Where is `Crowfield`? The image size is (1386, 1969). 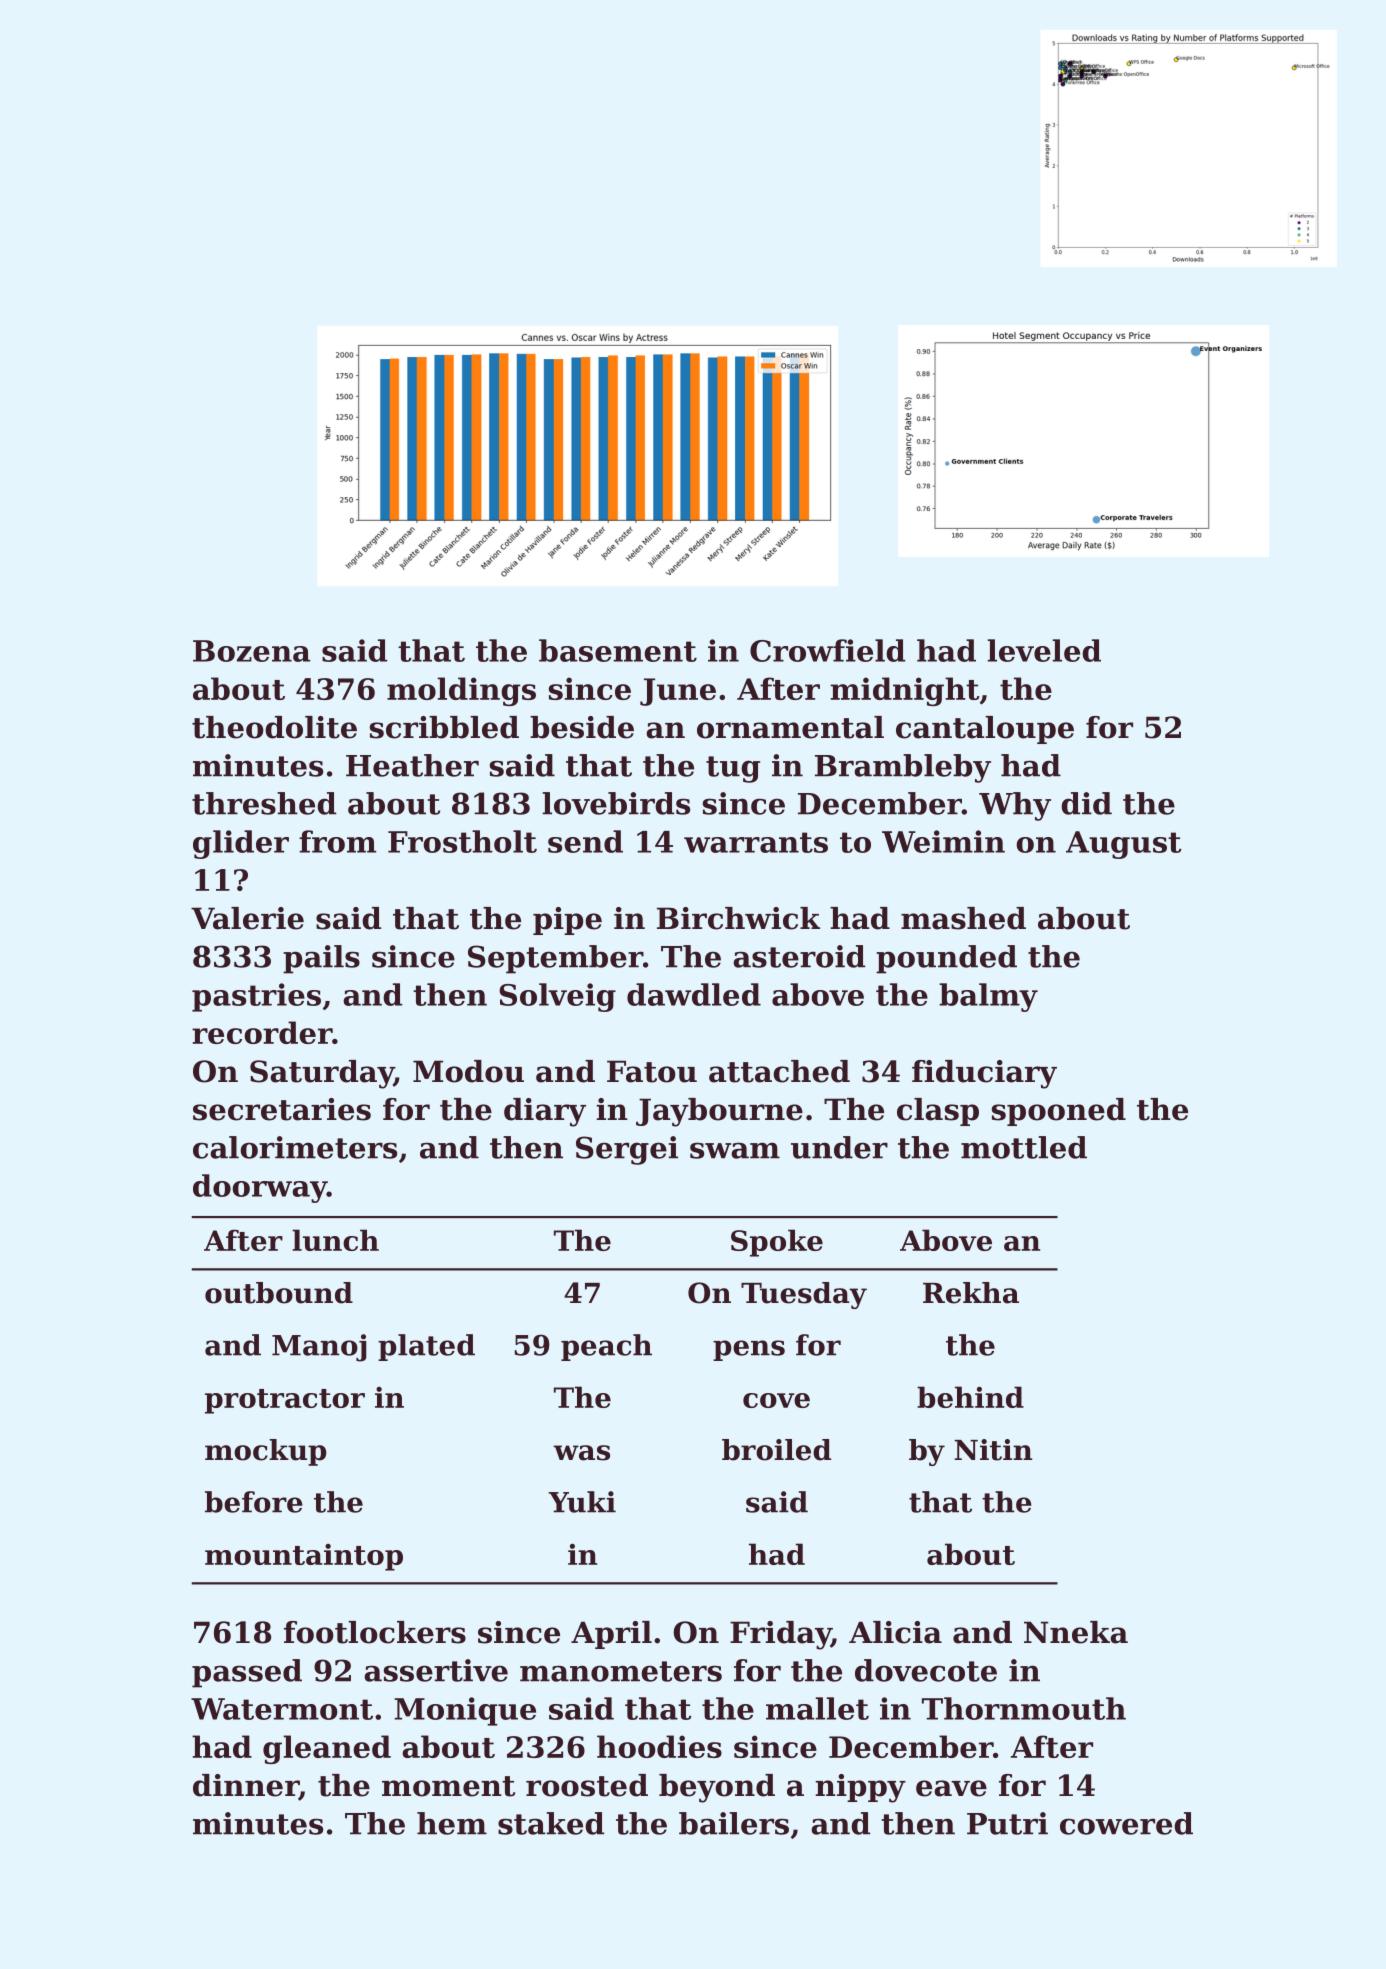
Crowfield is located at coordinates (827, 650).
